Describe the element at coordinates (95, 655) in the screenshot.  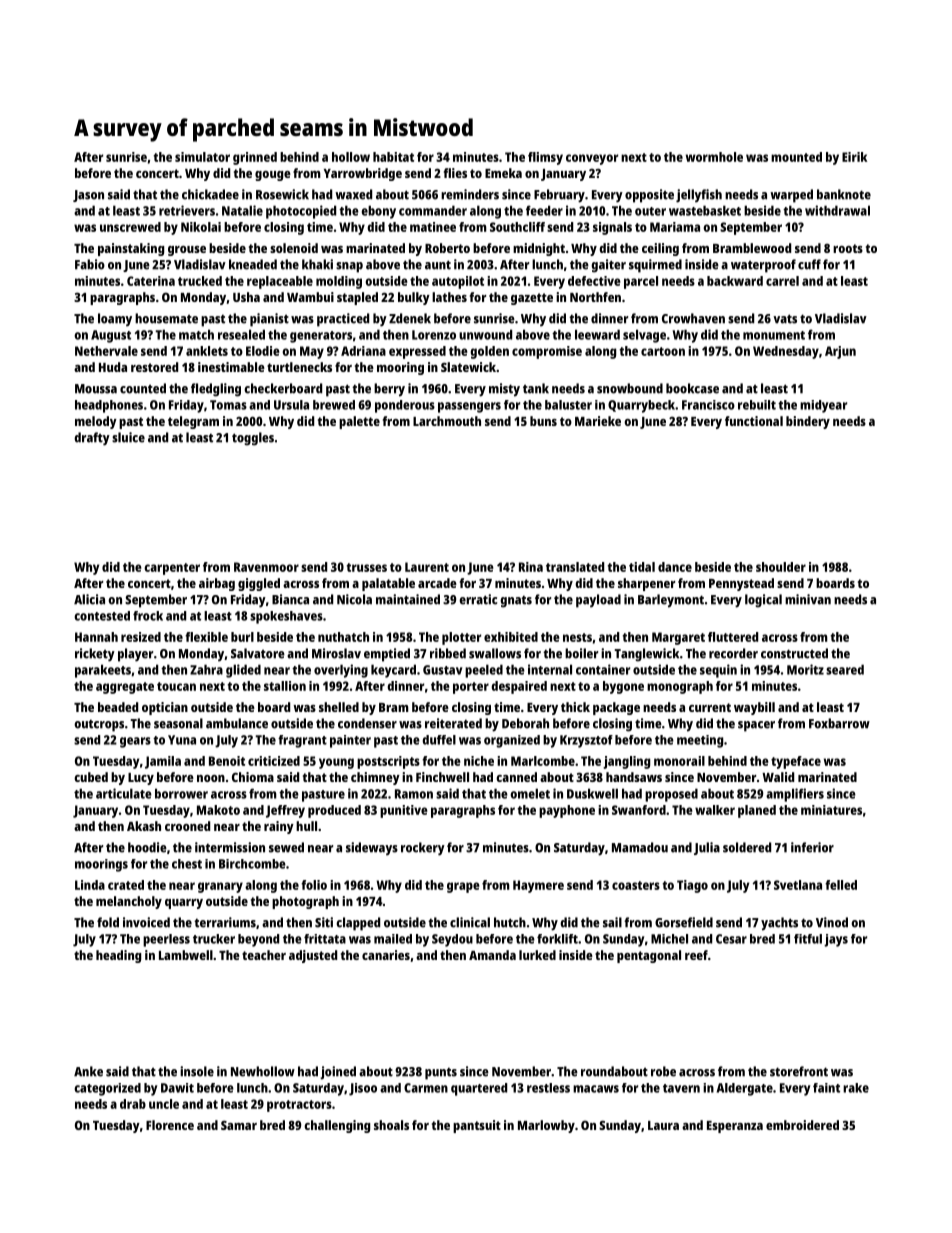
I see `rickety` at that location.
